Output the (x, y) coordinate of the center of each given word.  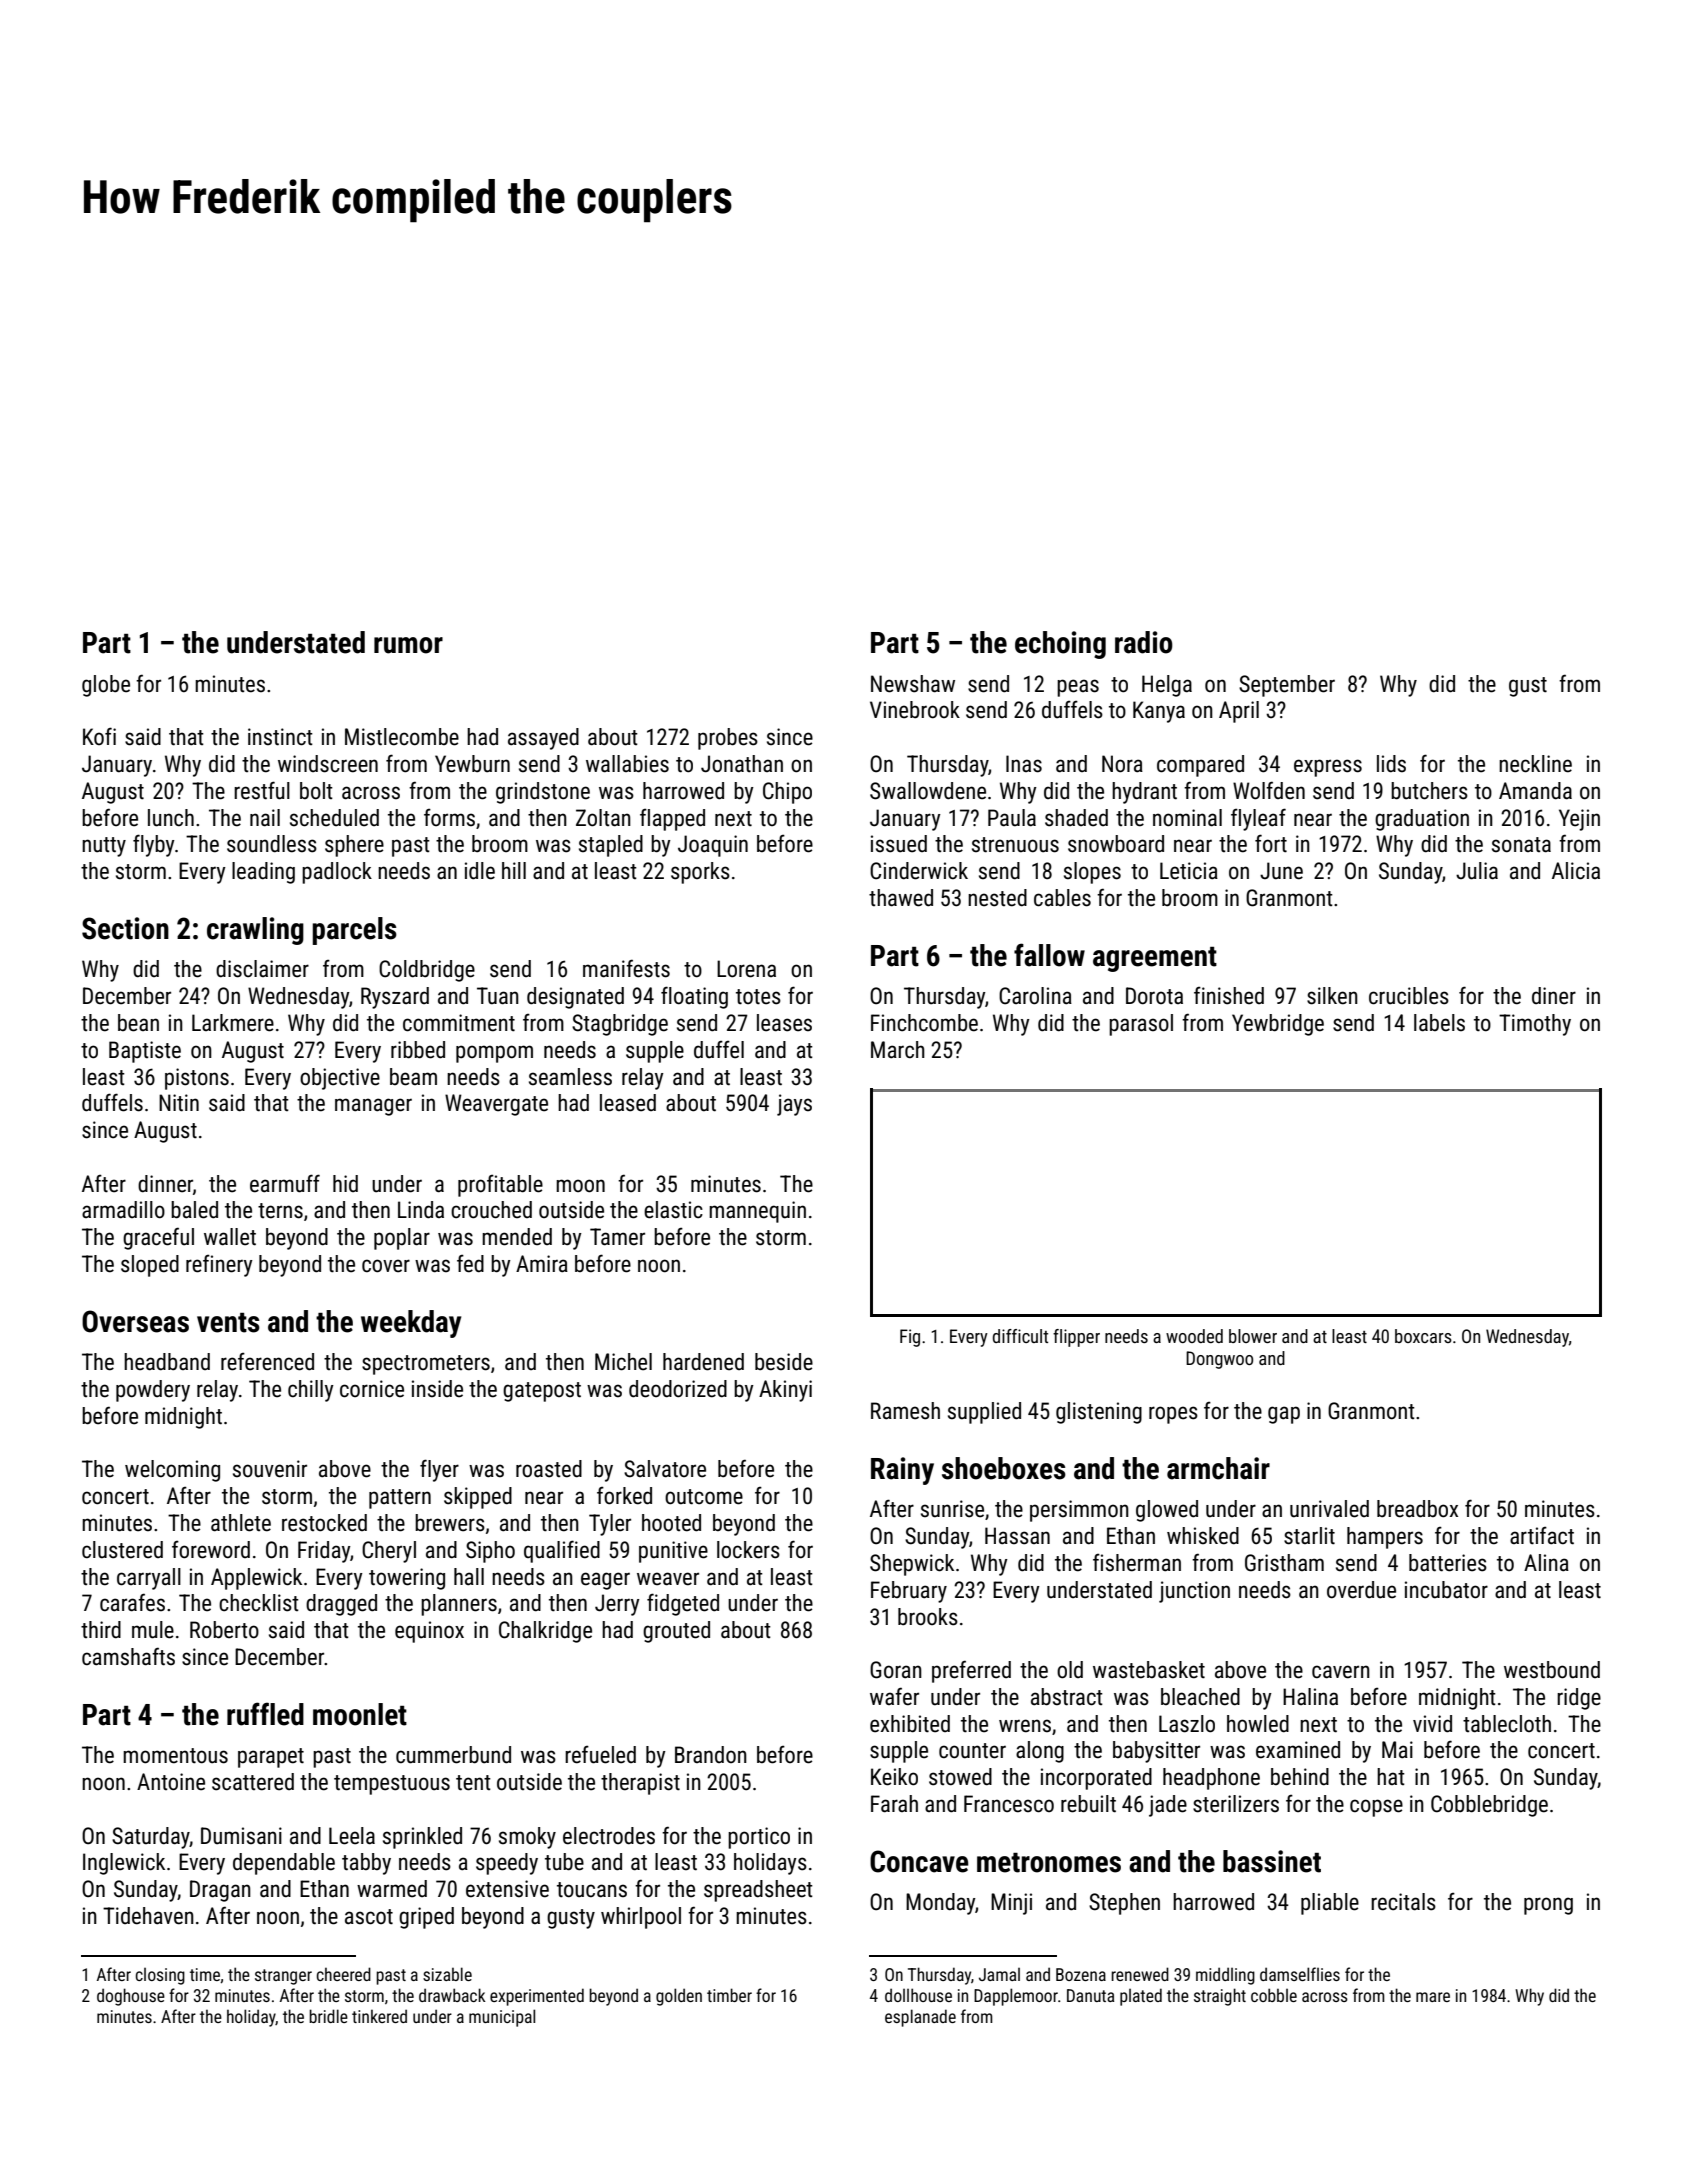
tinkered (379, 2016)
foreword (211, 1549)
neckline (1535, 764)
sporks (700, 873)
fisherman (1137, 1562)
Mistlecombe (402, 737)
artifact (1542, 1535)
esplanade (920, 2018)
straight (1220, 1997)
